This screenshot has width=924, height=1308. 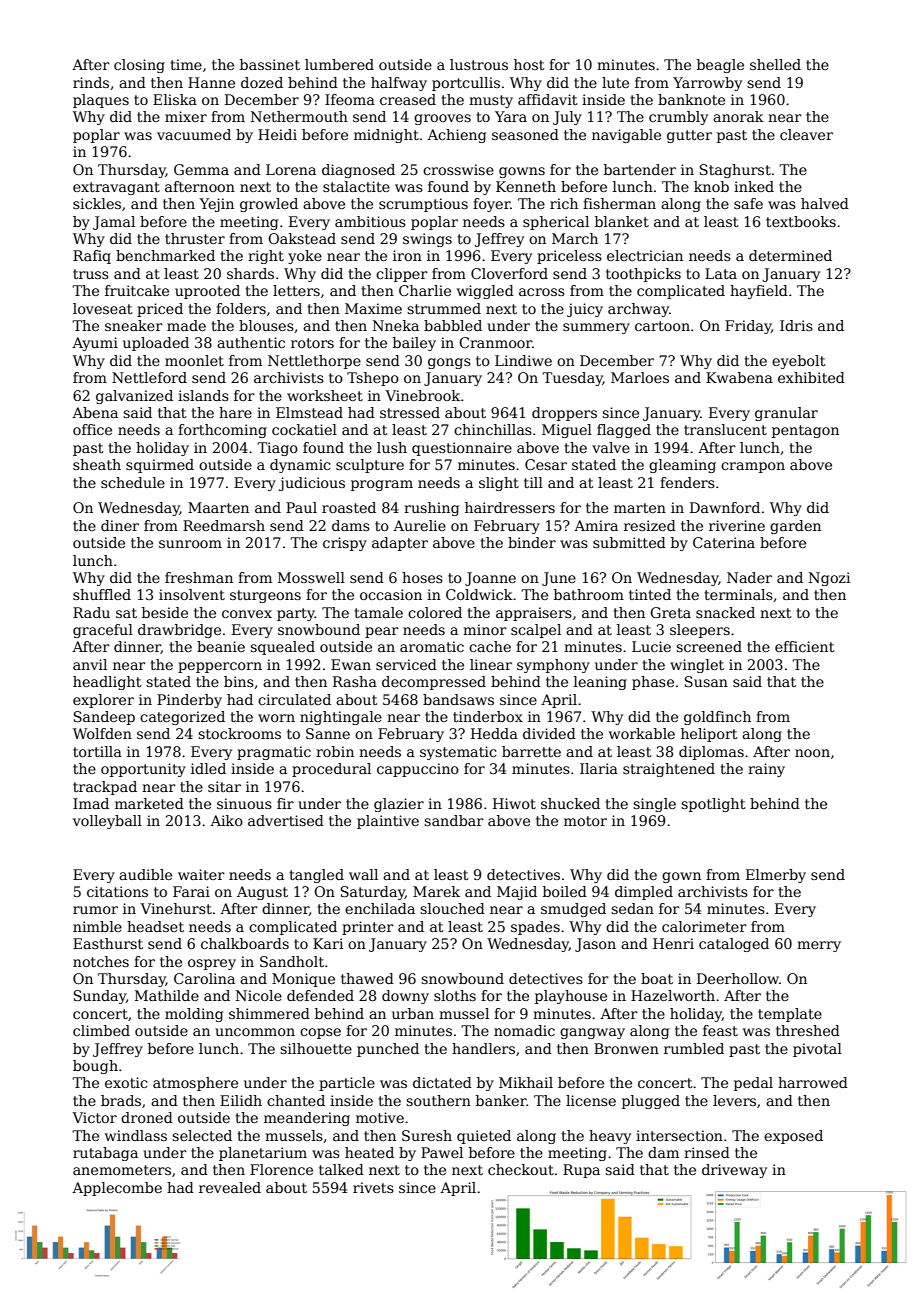 I want to click on lustrous, so click(x=479, y=64).
